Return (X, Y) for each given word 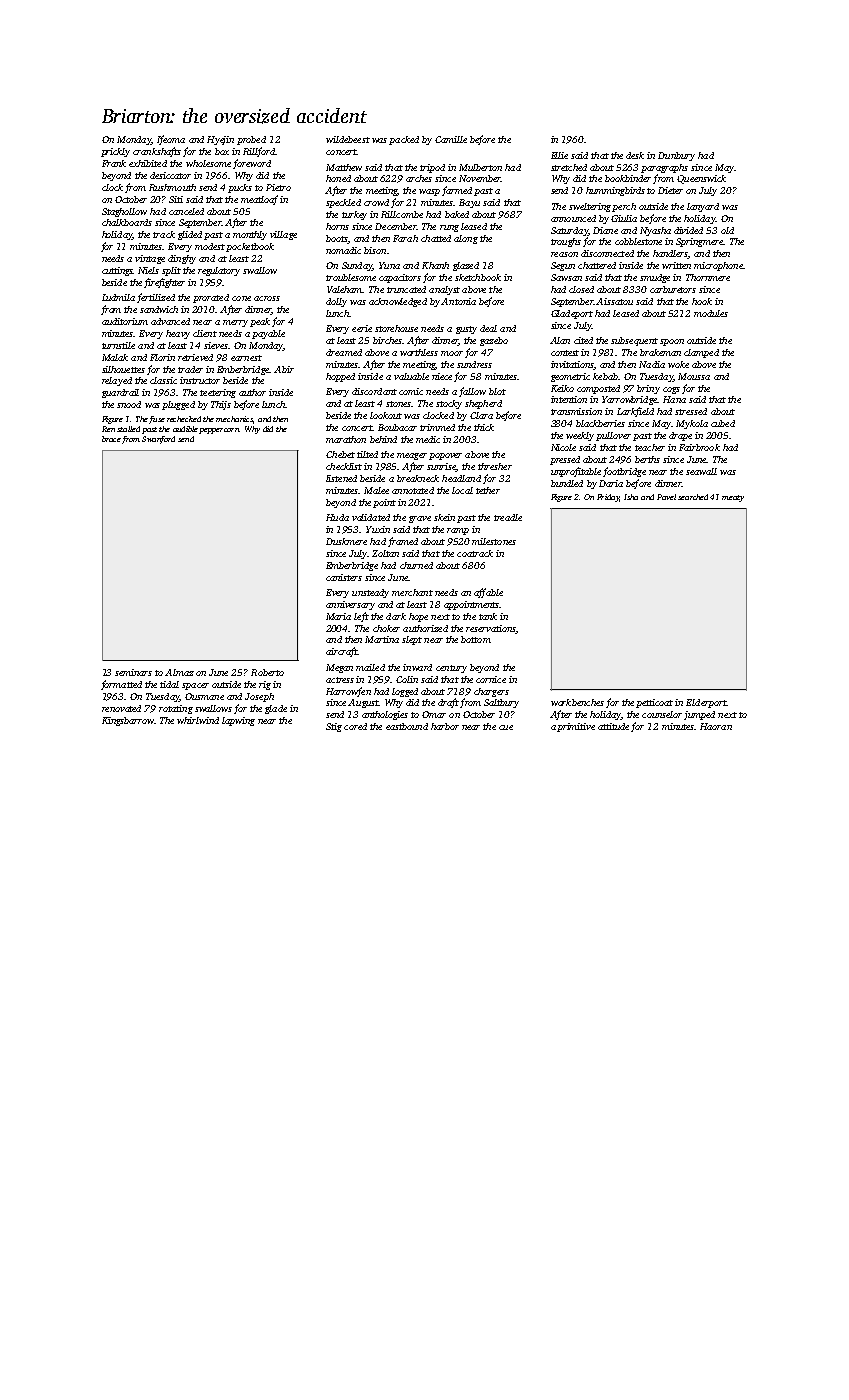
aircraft (342, 652)
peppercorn (219, 431)
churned (416, 565)
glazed (466, 266)
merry (235, 323)
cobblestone (638, 241)
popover (445, 456)
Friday (608, 498)
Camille (451, 139)
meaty (733, 498)
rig (265, 685)
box (222, 151)
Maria (338, 616)
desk (635, 155)
